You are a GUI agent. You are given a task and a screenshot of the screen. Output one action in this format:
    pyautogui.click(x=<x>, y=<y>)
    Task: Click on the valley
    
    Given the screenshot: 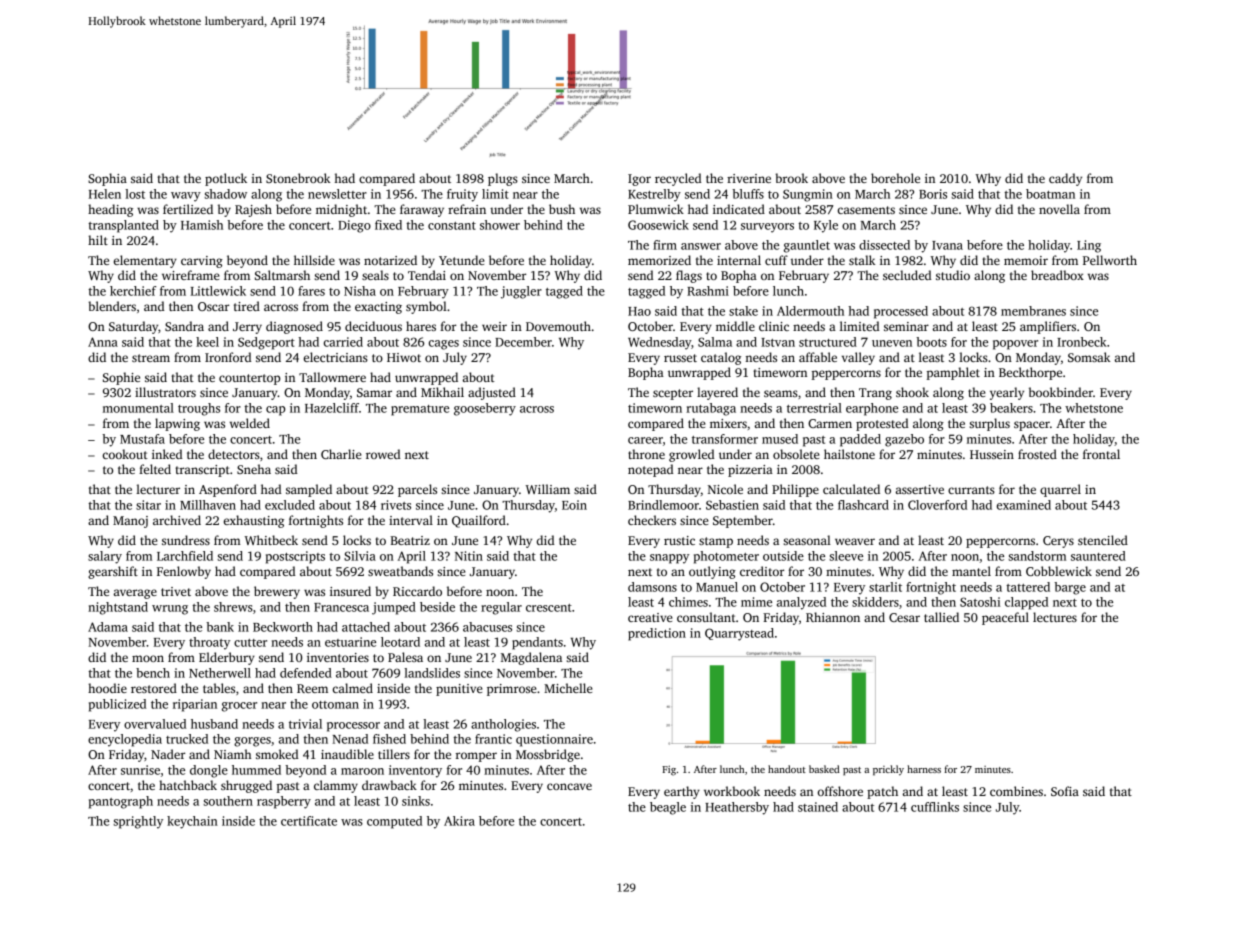 What is the action you would take?
    pyautogui.click(x=858, y=358)
